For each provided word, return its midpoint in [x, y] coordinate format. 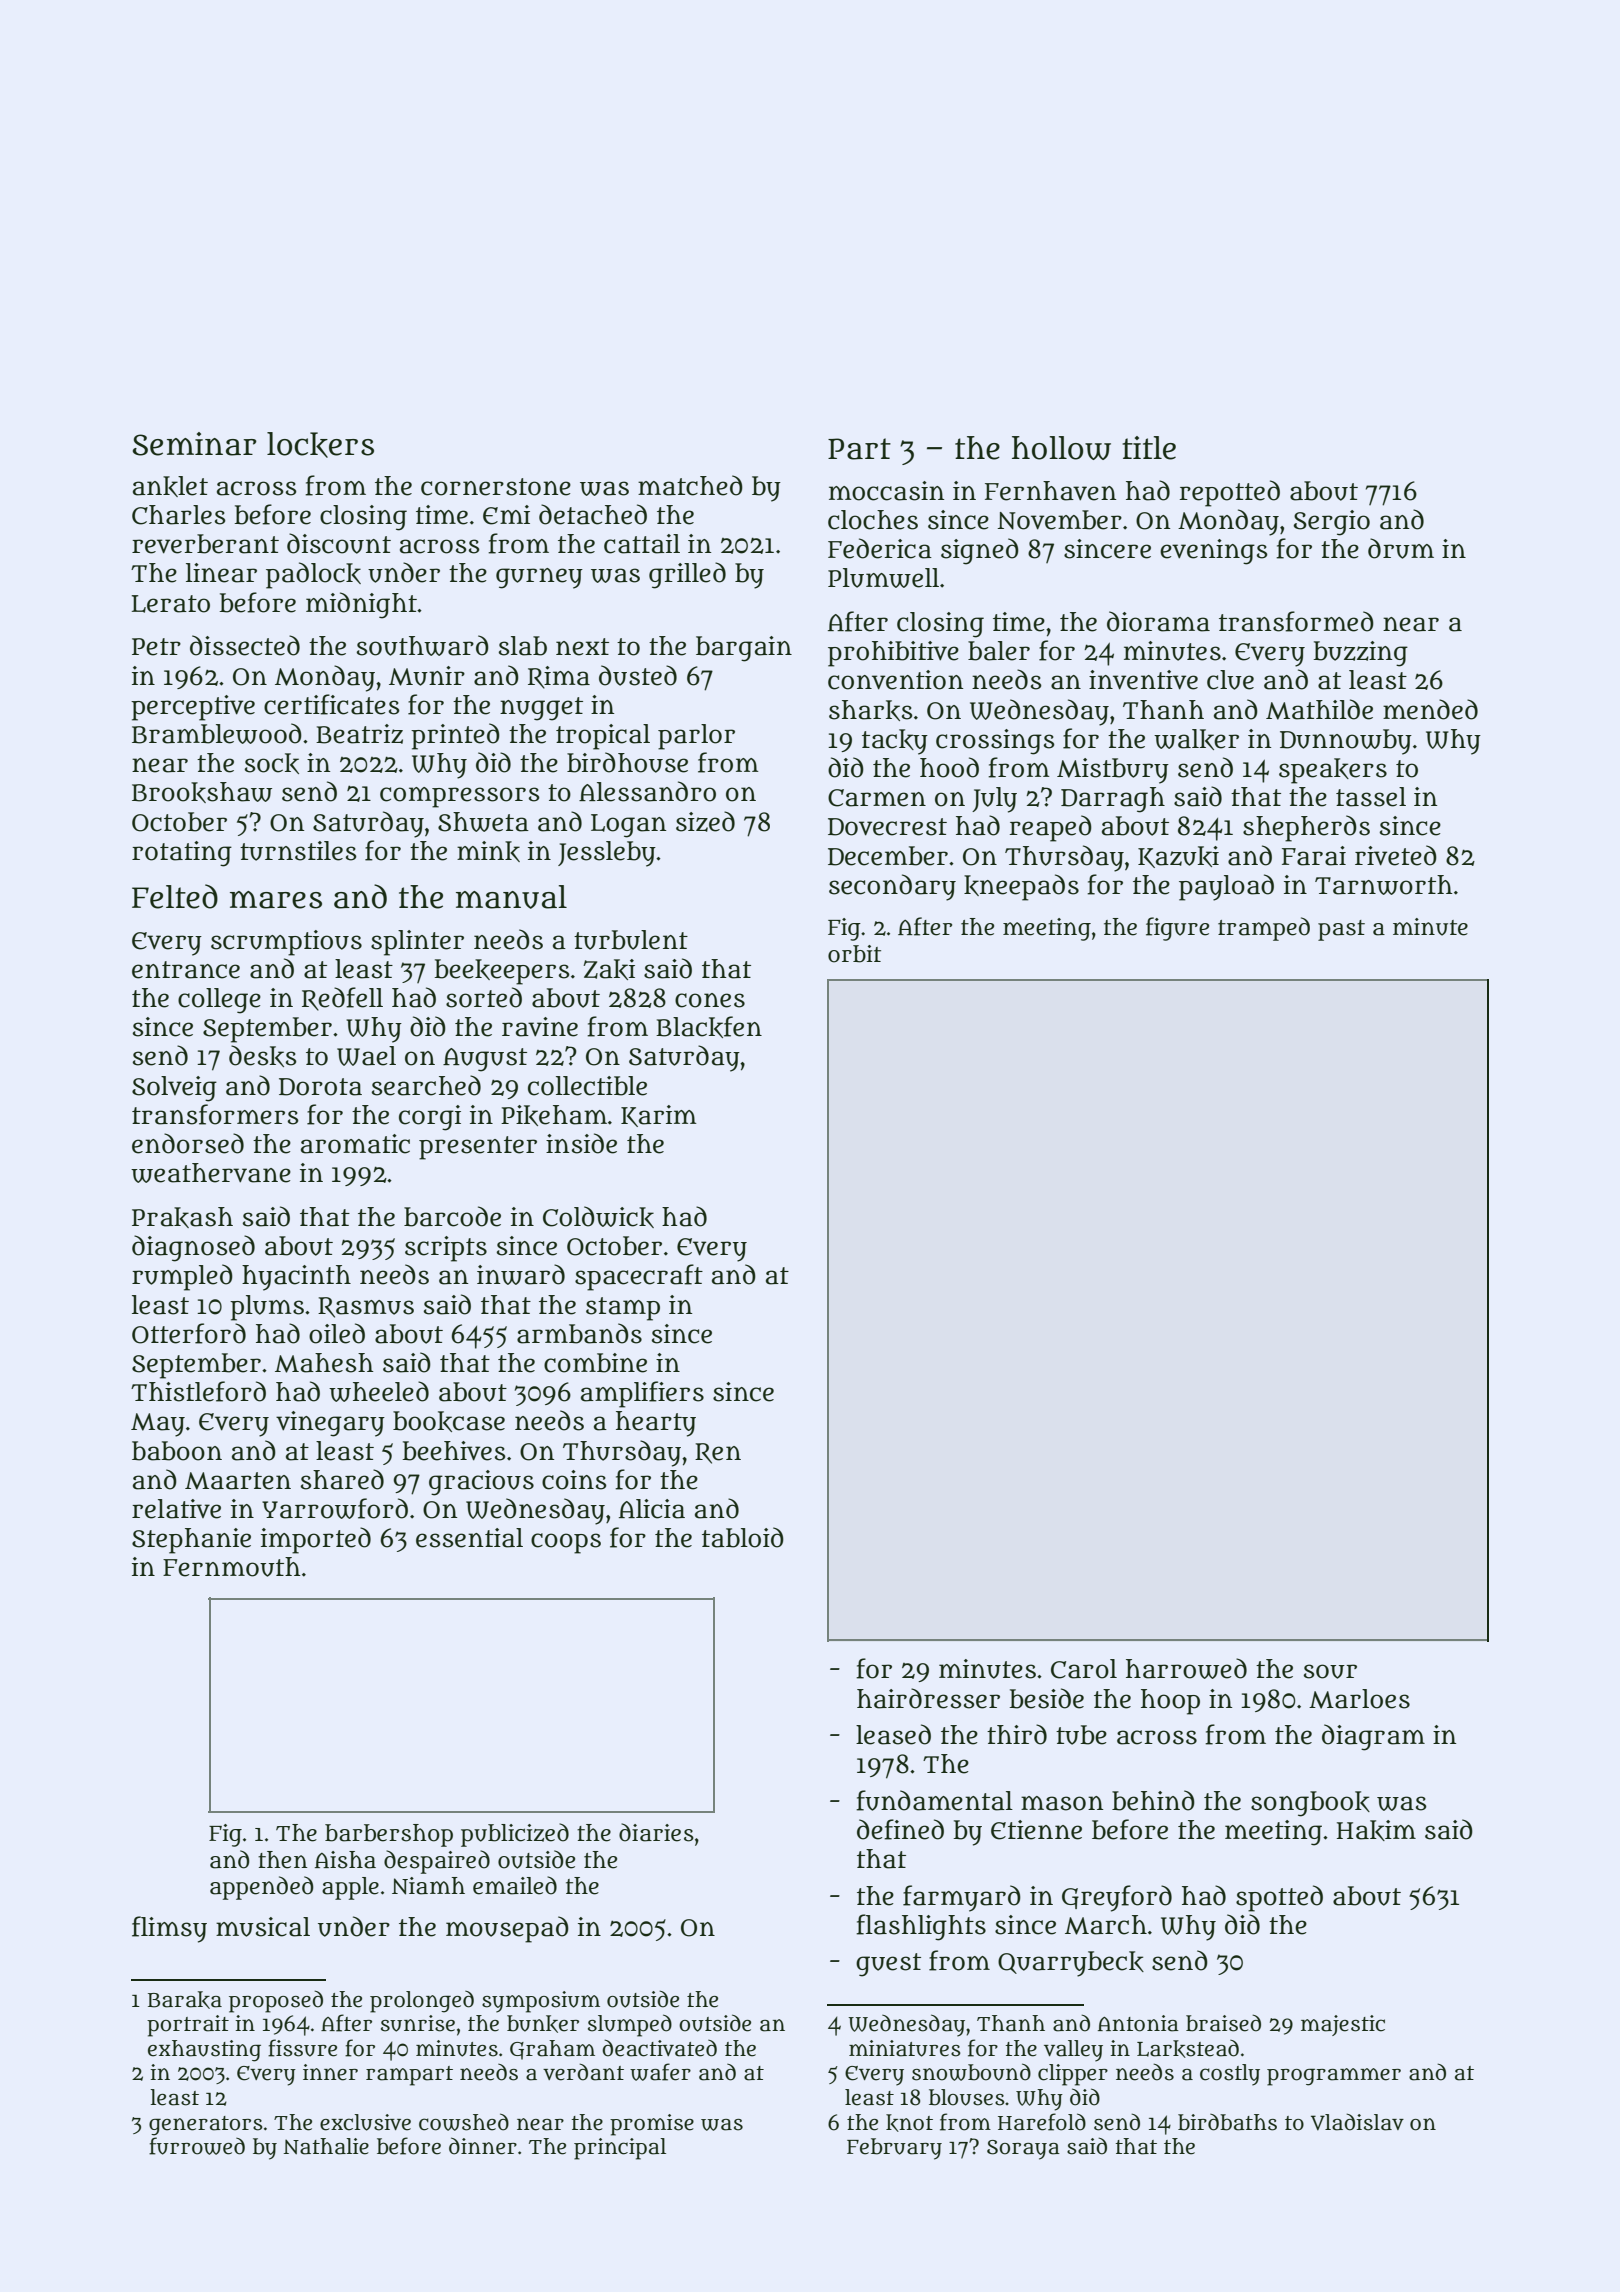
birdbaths [1227, 2122]
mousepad [507, 1929]
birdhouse [627, 762]
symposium [541, 2002]
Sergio [1332, 523]
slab [523, 646]
